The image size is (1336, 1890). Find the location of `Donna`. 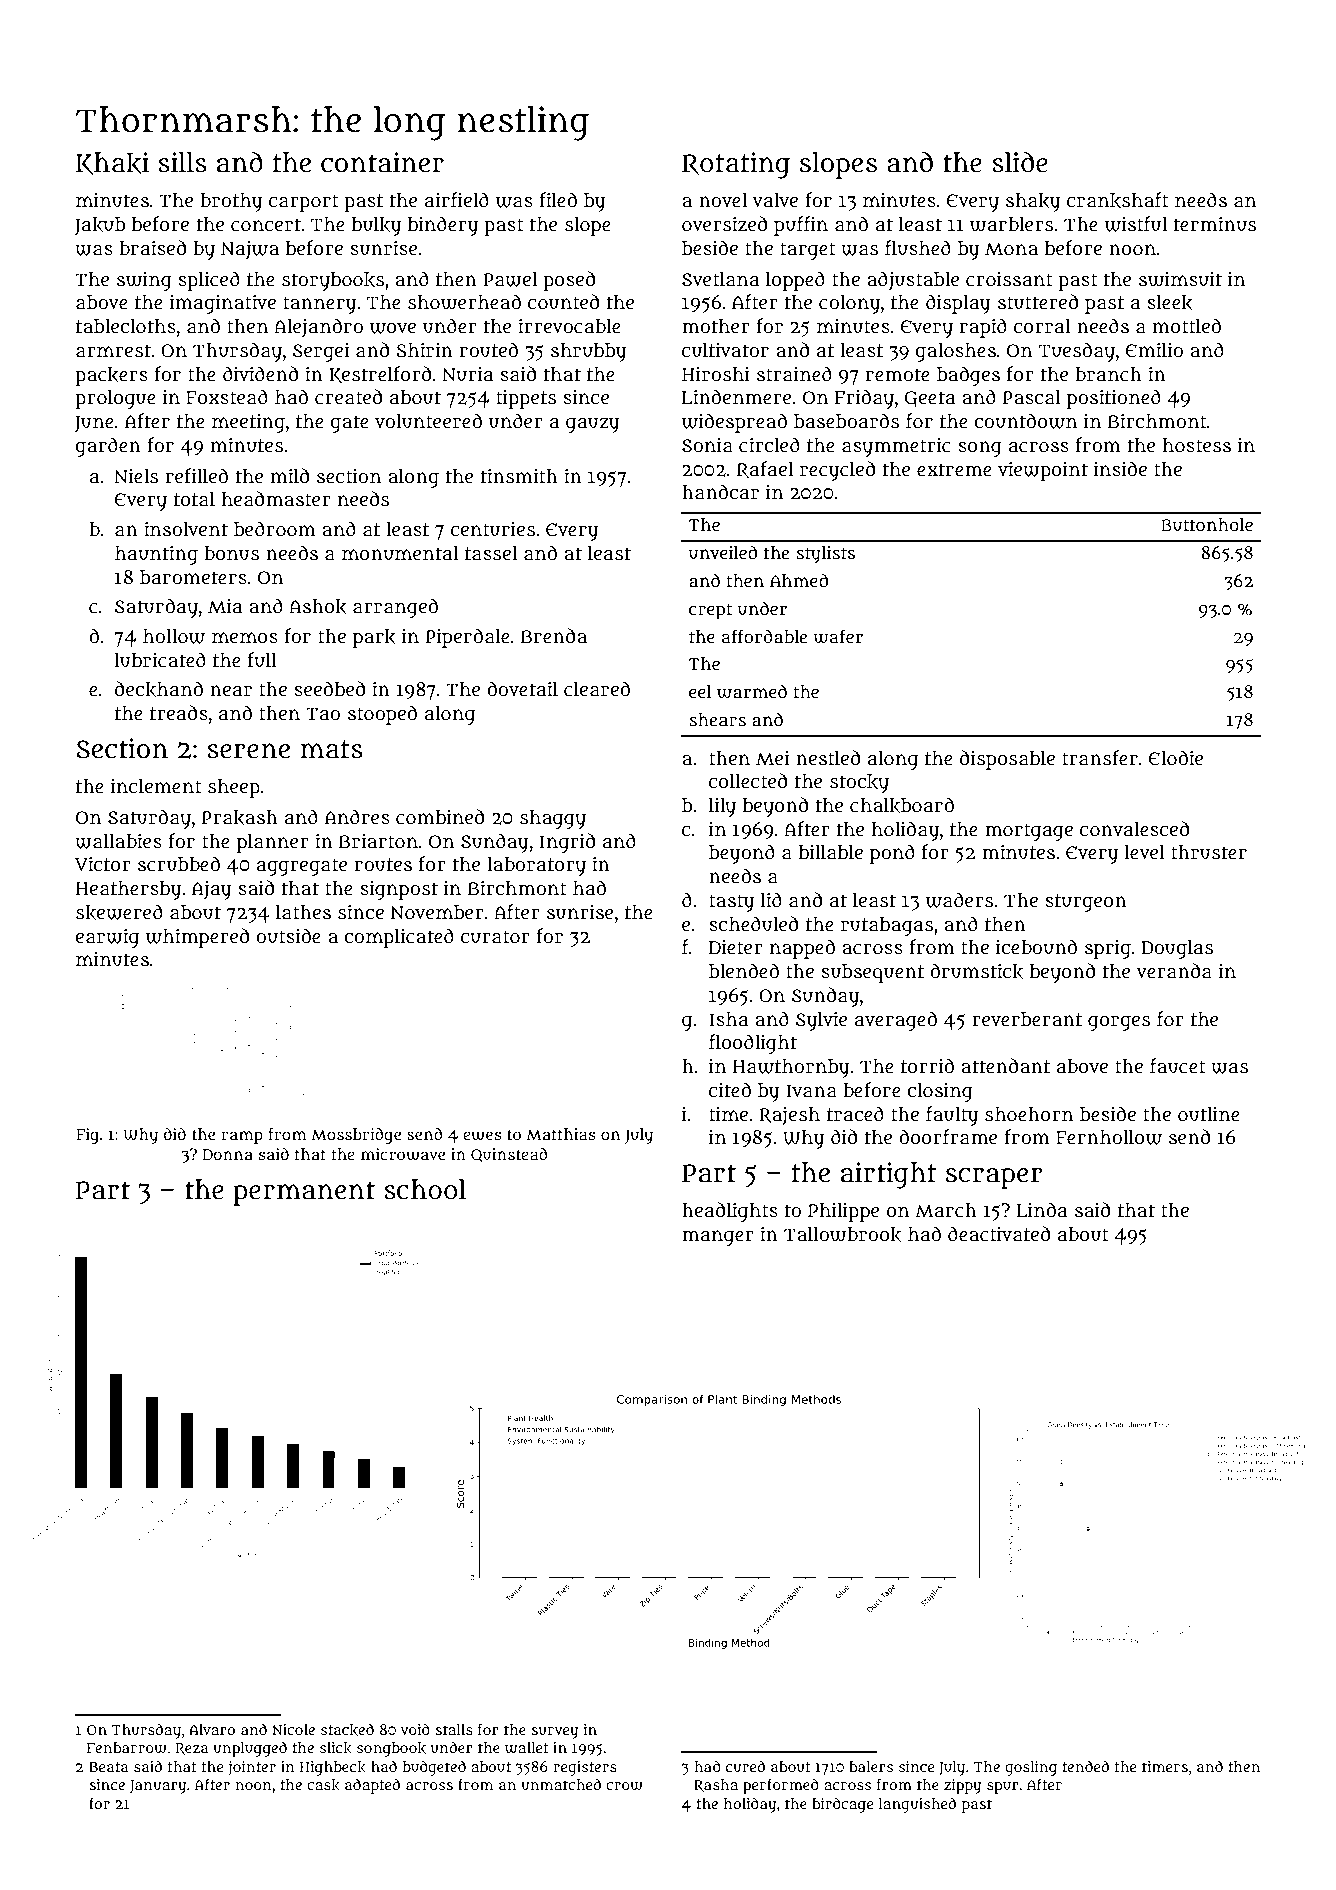

Donna is located at coordinates (228, 1154).
